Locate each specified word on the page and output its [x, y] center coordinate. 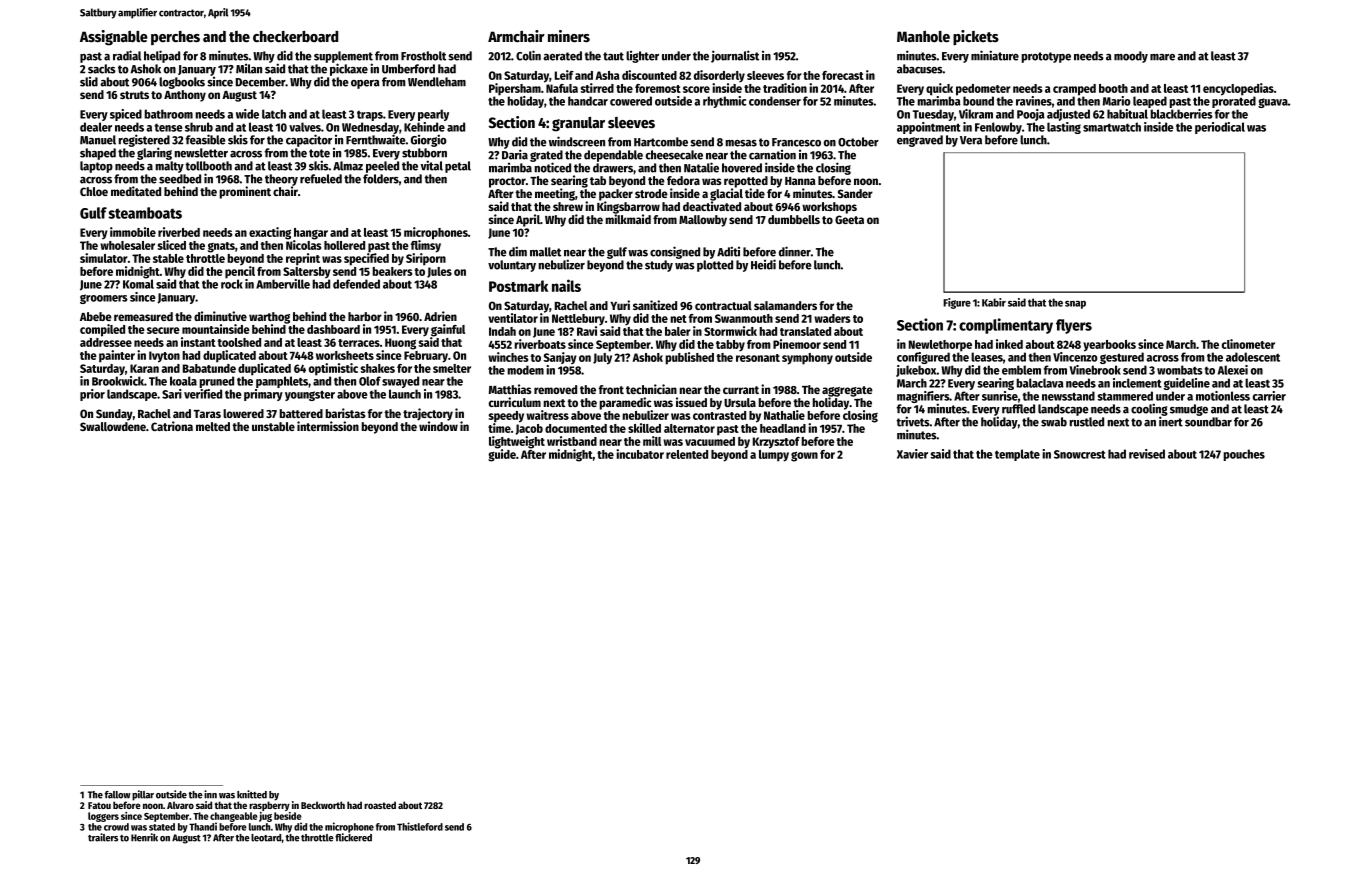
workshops [829, 208]
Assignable [114, 38]
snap [1075, 305]
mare [1162, 57]
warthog [269, 318]
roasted [380, 805]
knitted [252, 794]
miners [569, 36]
